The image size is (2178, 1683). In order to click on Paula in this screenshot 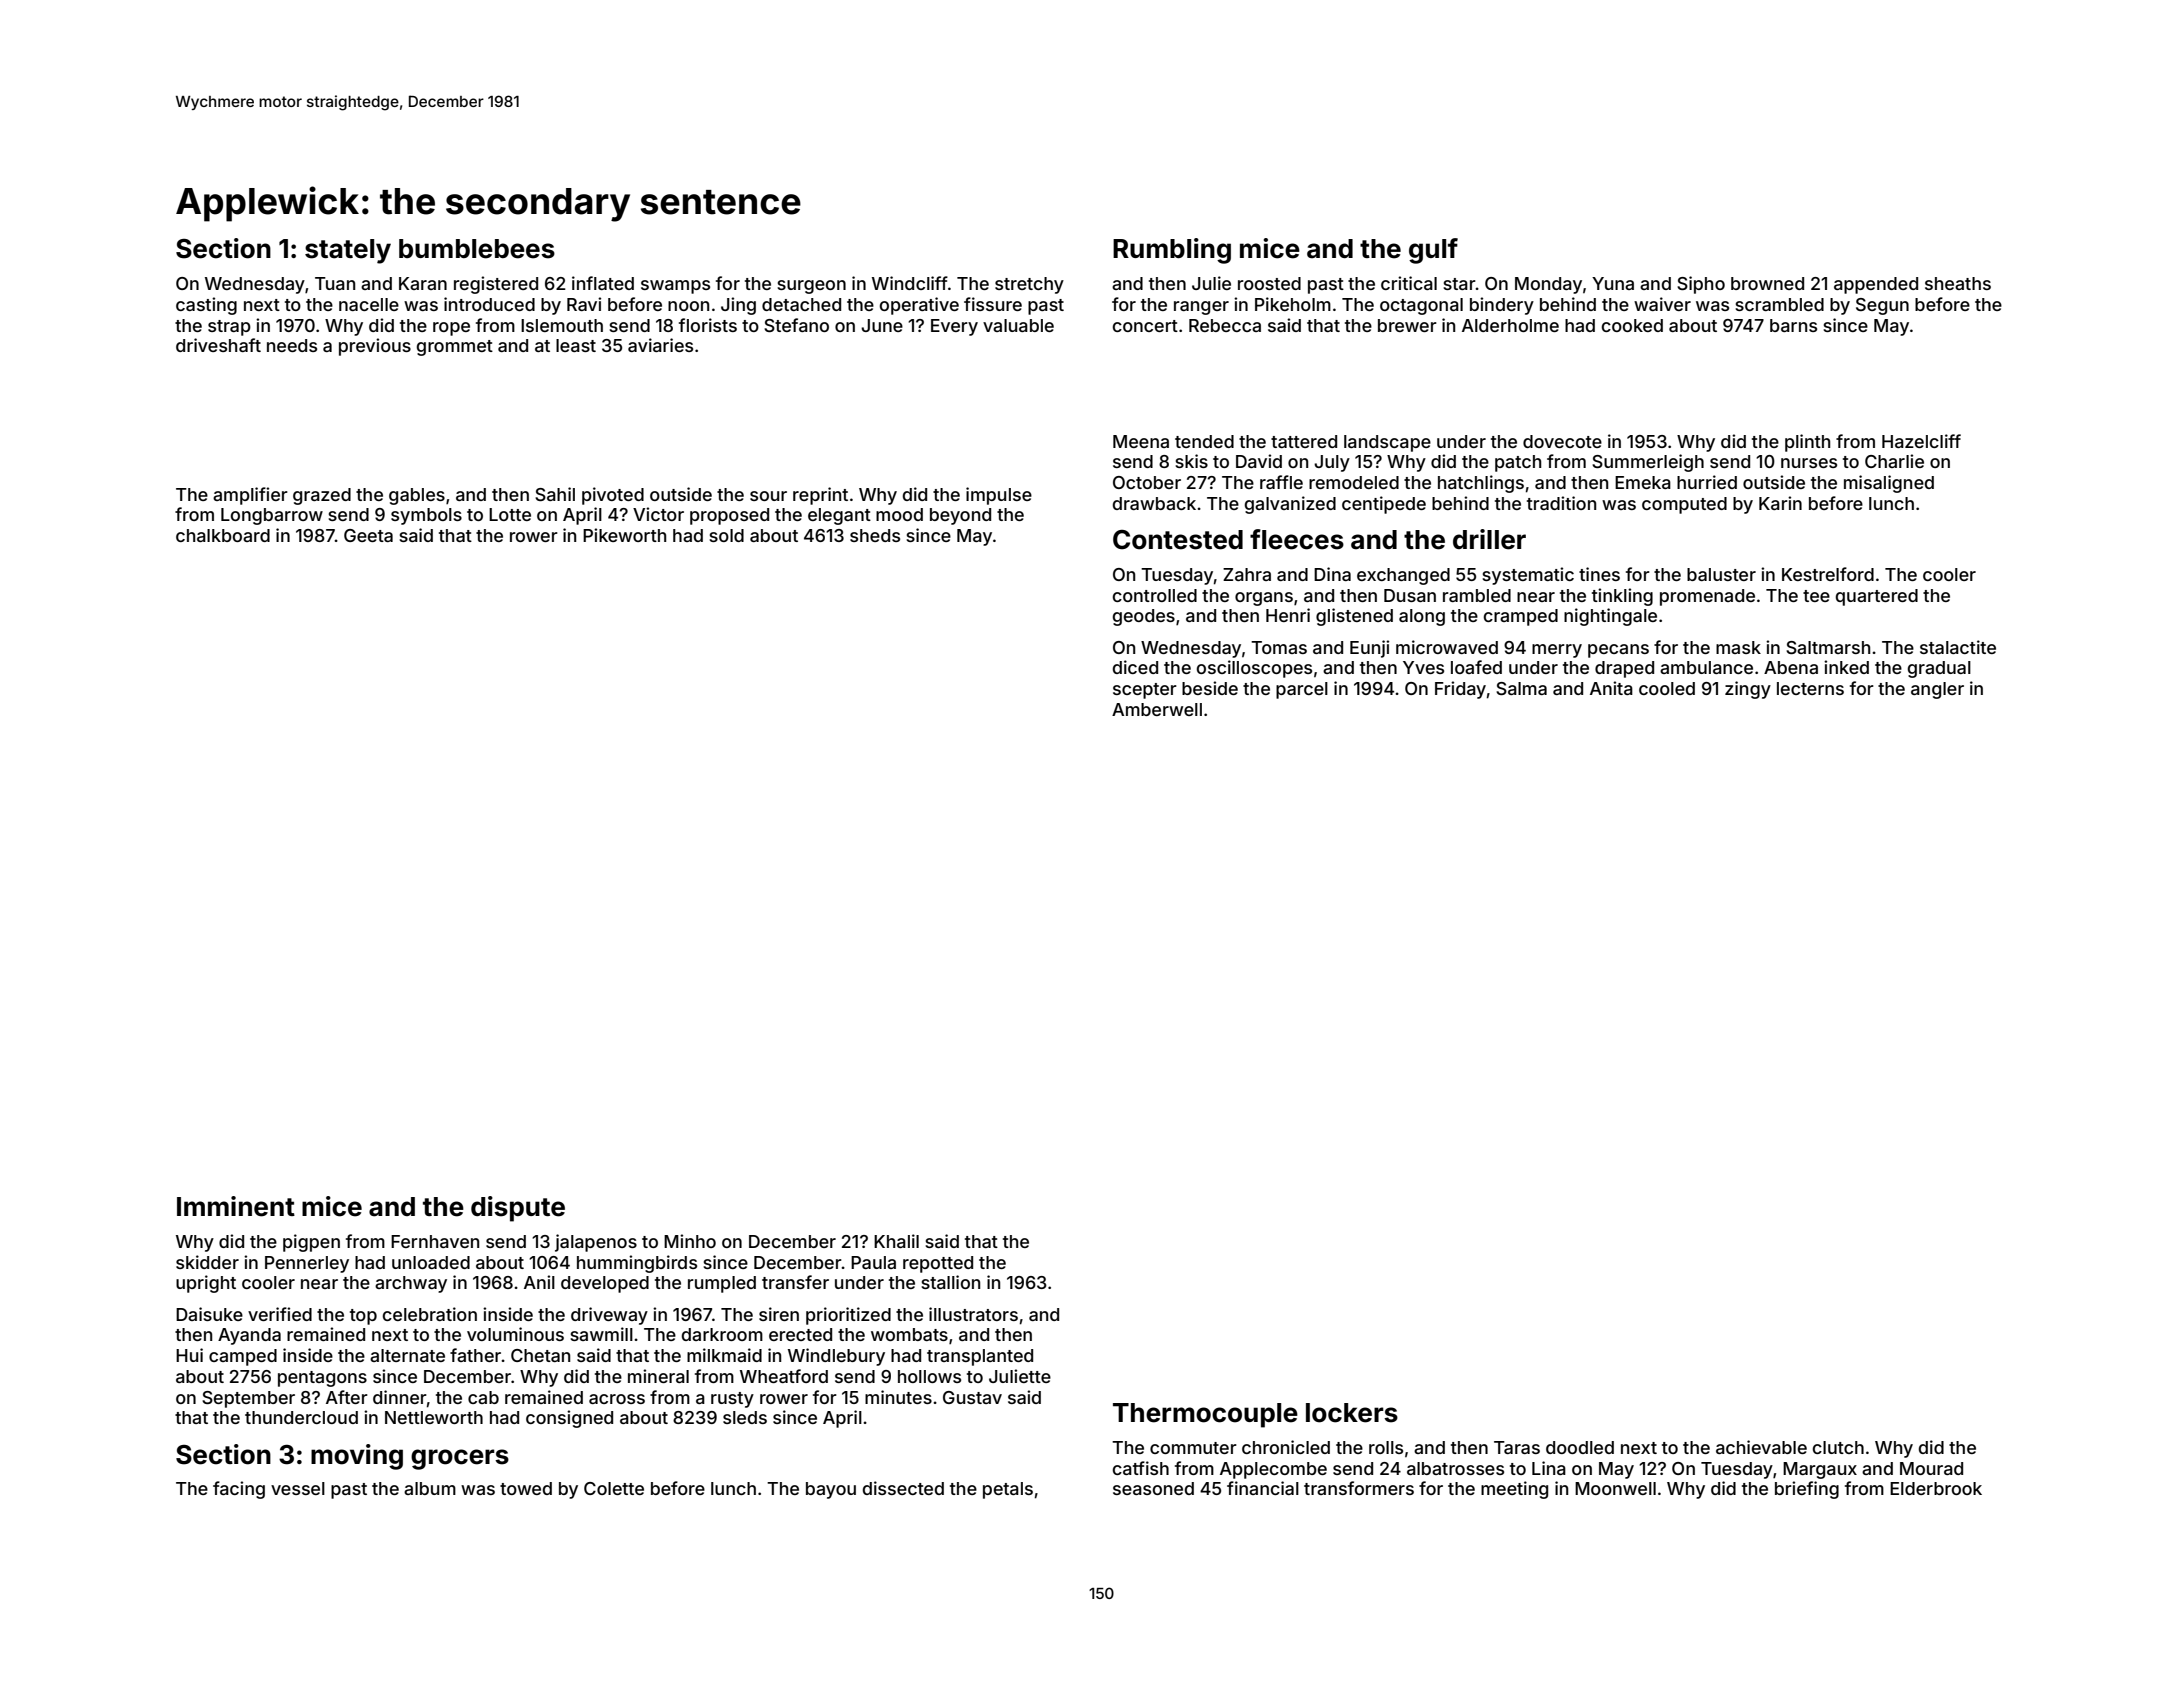, I will do `click(873, 1262)`.
